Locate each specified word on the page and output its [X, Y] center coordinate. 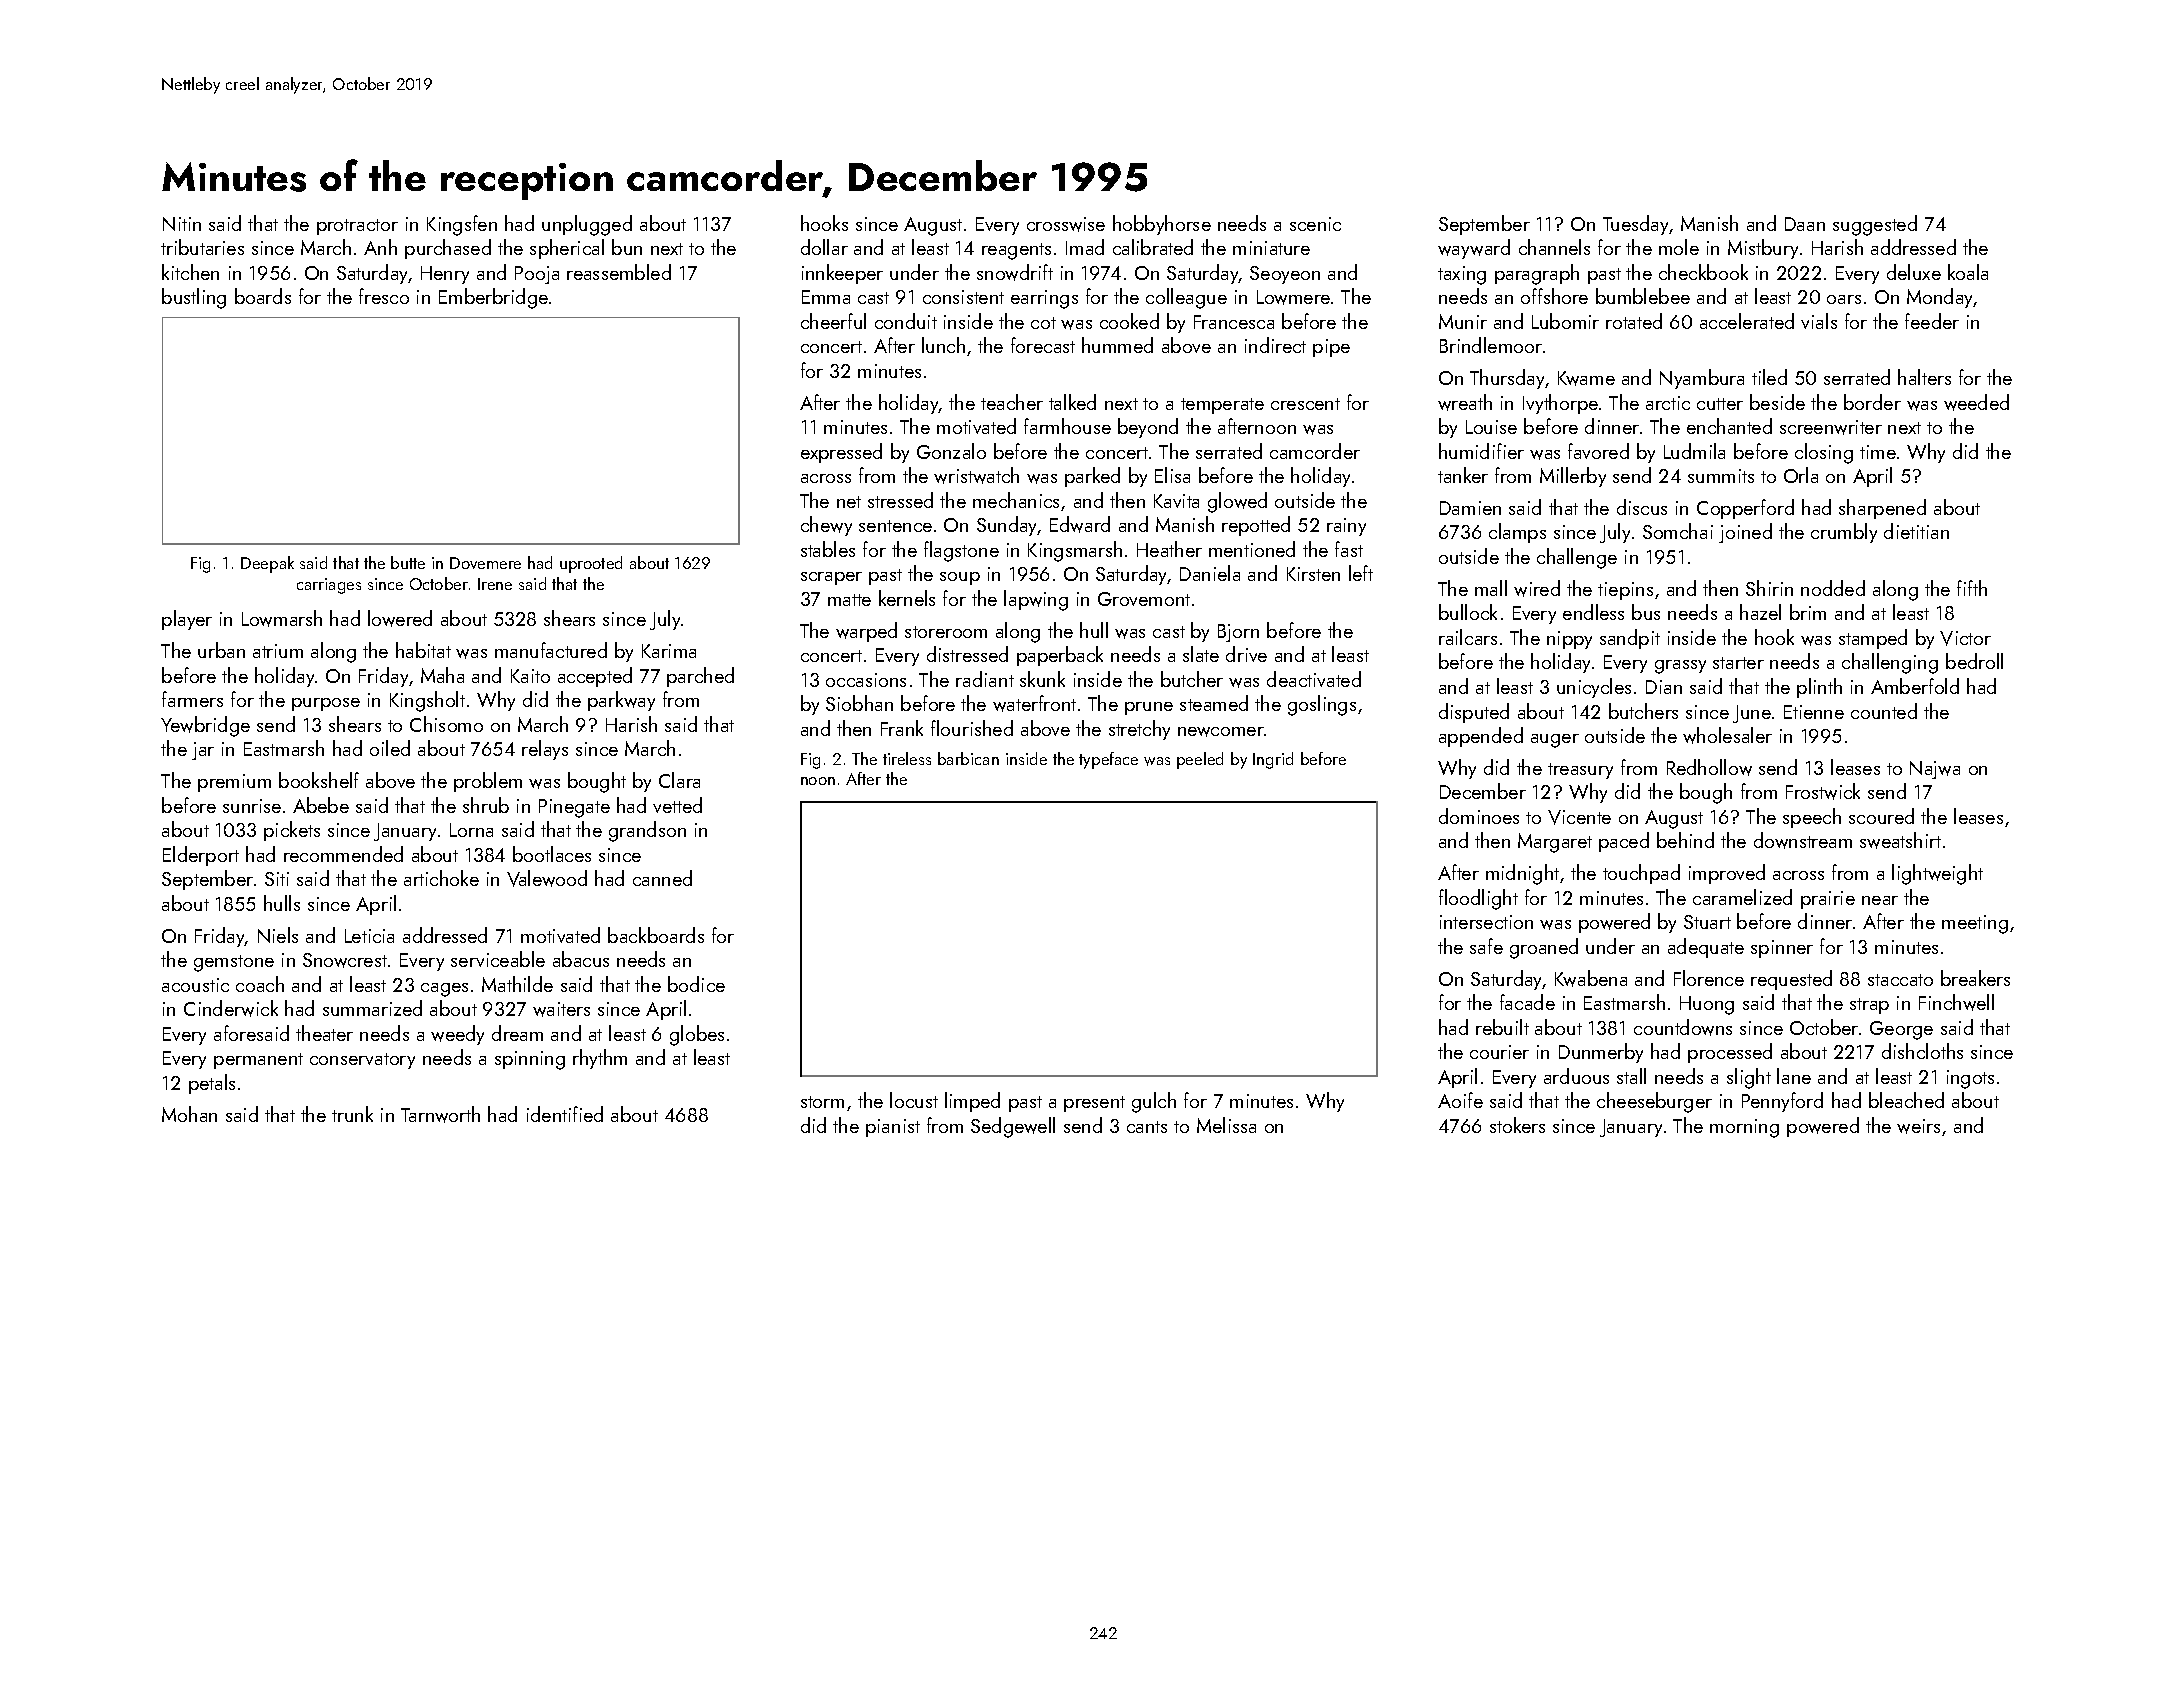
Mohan [189, 1114]
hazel [1760, 612]
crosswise [1066, 224]
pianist [893, 1128]
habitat [423, 650]
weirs [1918, 1126]
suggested [1875, 225]
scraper [831, 578]
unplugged [587, 225]
